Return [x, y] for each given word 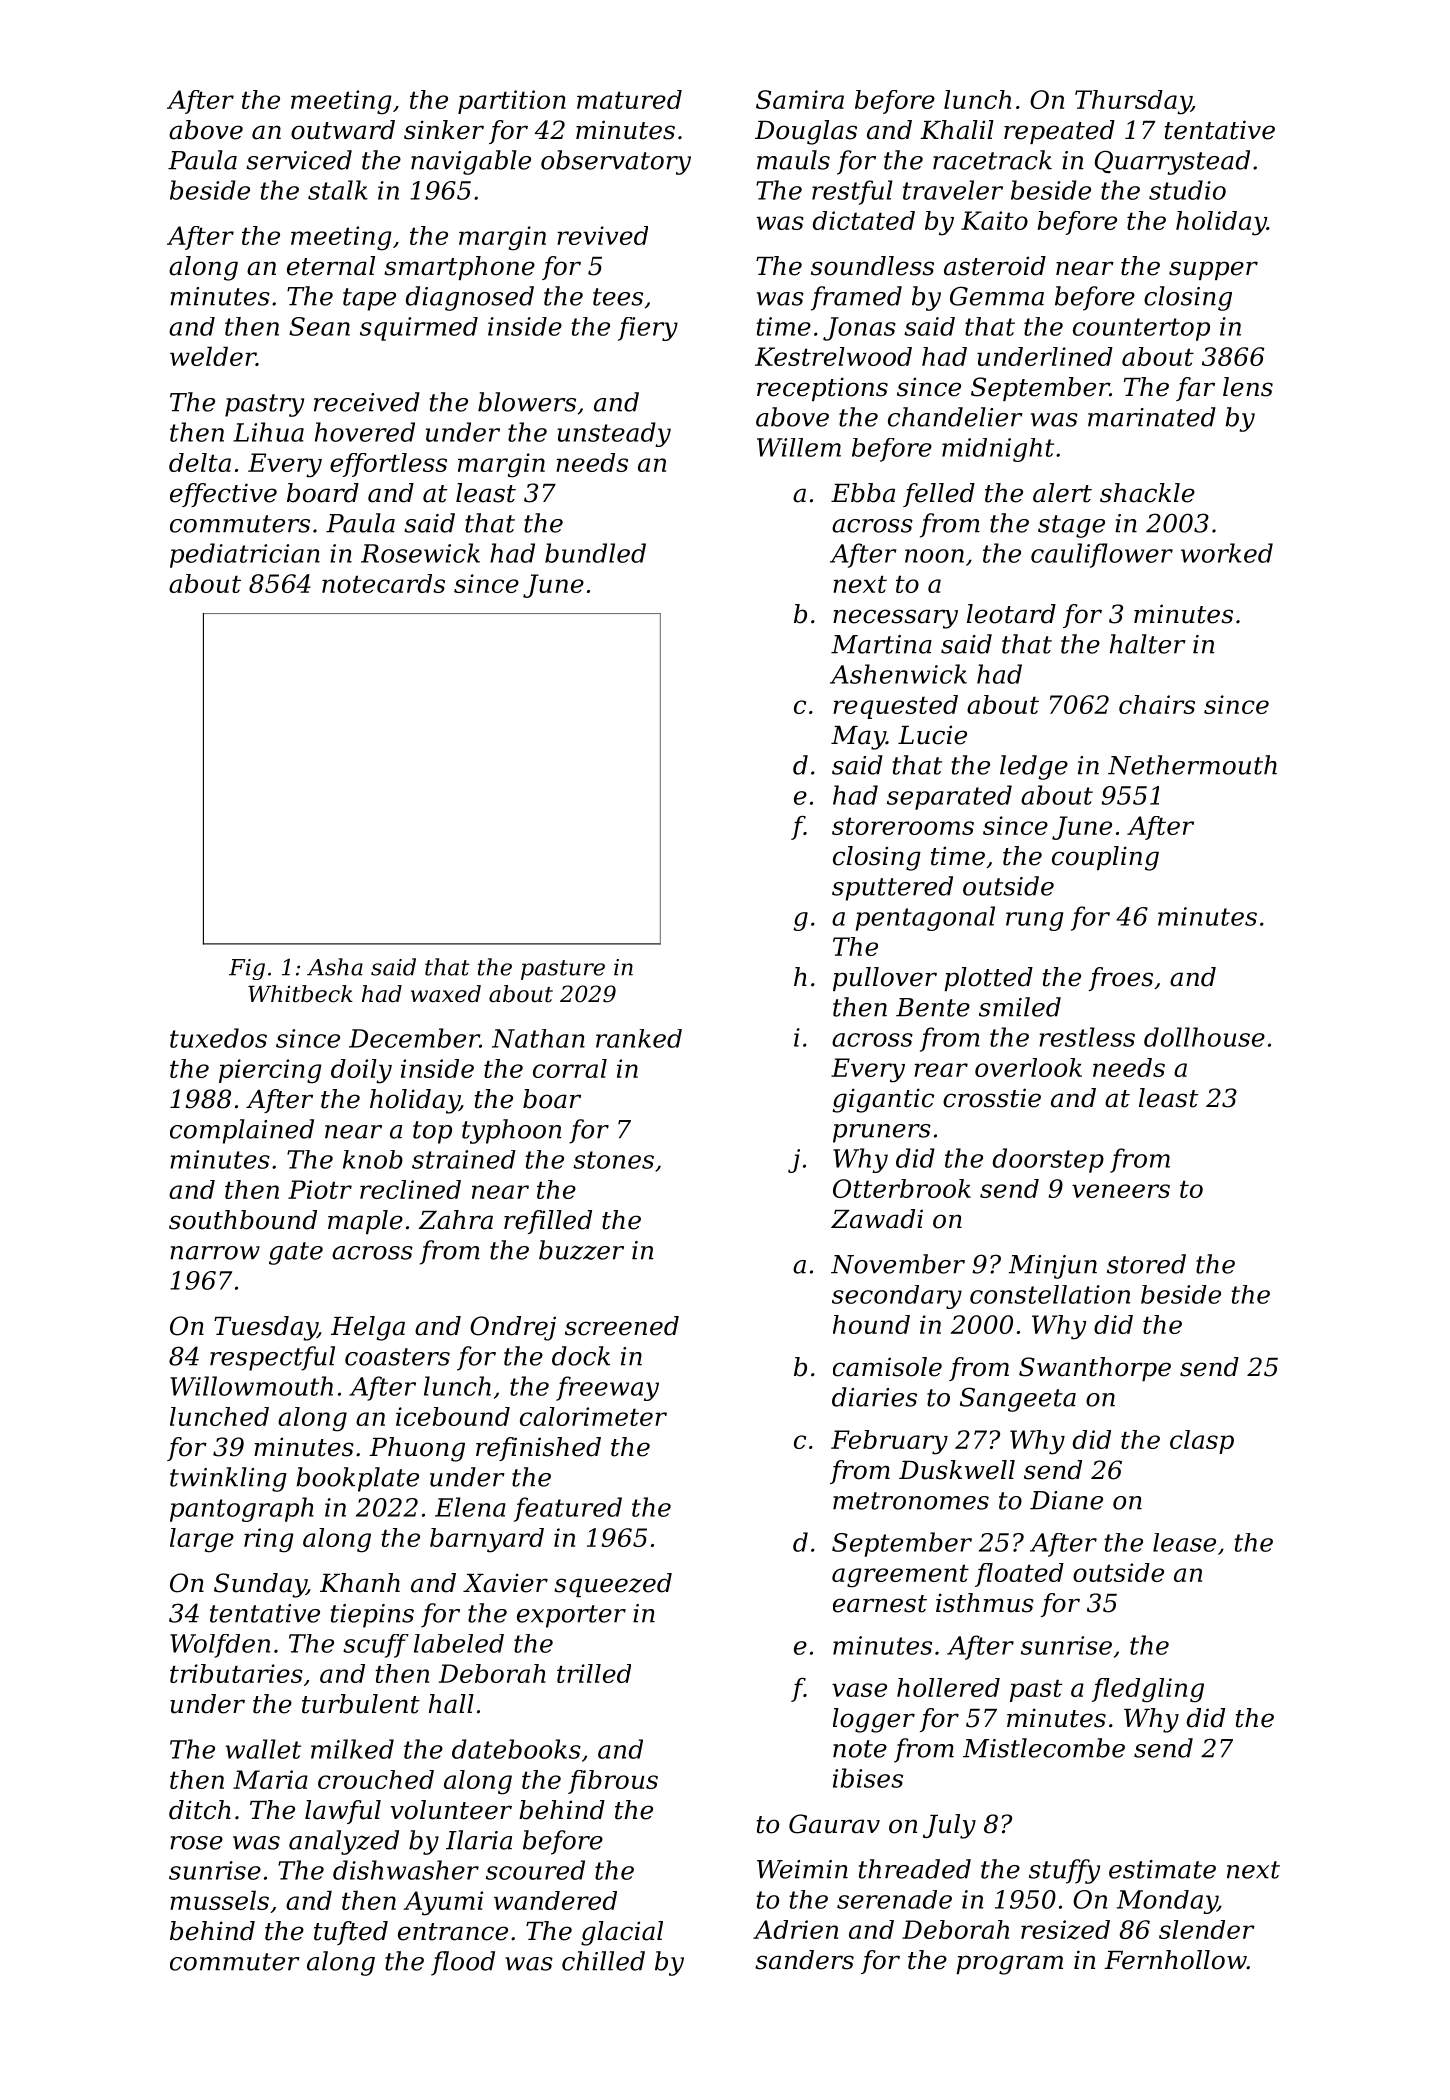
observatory [616, 162]
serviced [299, 160]
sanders [804, 1960]
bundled [595, 553]
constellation [1050, 1294]
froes [1121, 979]
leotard [1011, 614]
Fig [247, 969]
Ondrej [513, 1328]
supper [1213, 270]
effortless [388, 465]
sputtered [892, 888]
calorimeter [593, 1416]
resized [1065, 1930]
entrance [453, 1932]
